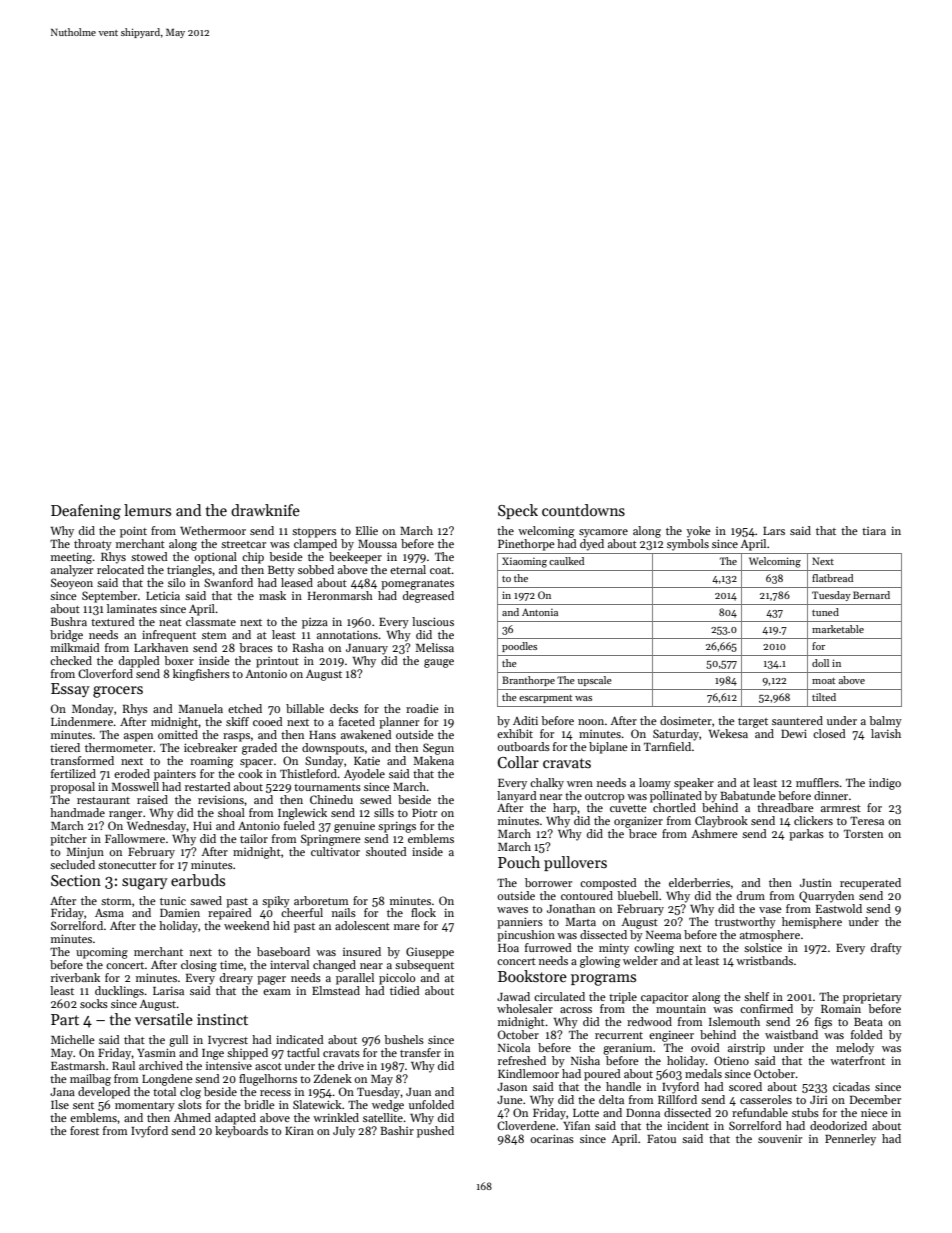 The width and height of the screenshot is (952, 1233). I want to click on Part, so click(65, 1019).
